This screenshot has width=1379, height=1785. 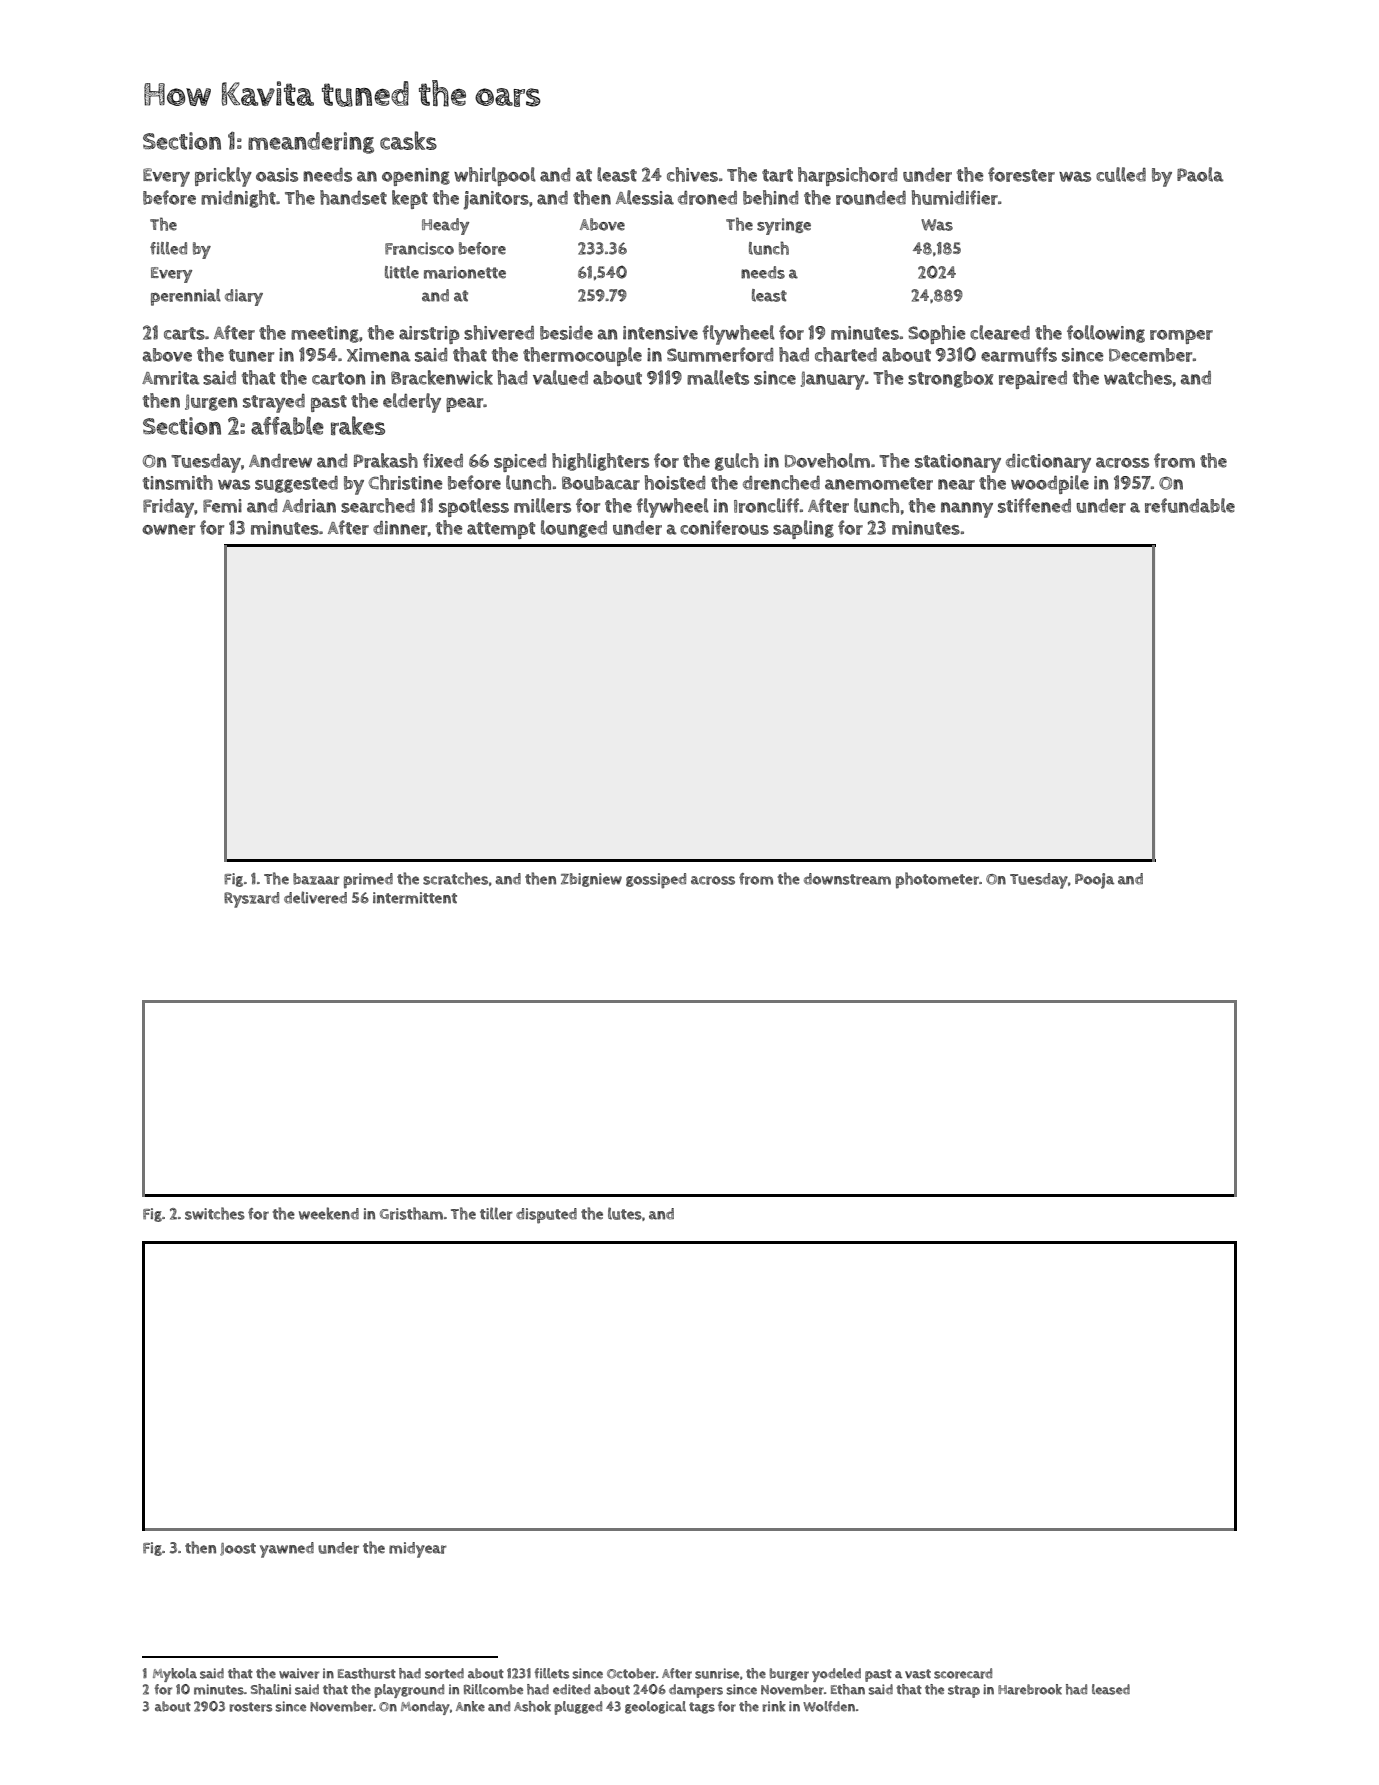 I want to click on Joost, so click(x=238, y=1549).
